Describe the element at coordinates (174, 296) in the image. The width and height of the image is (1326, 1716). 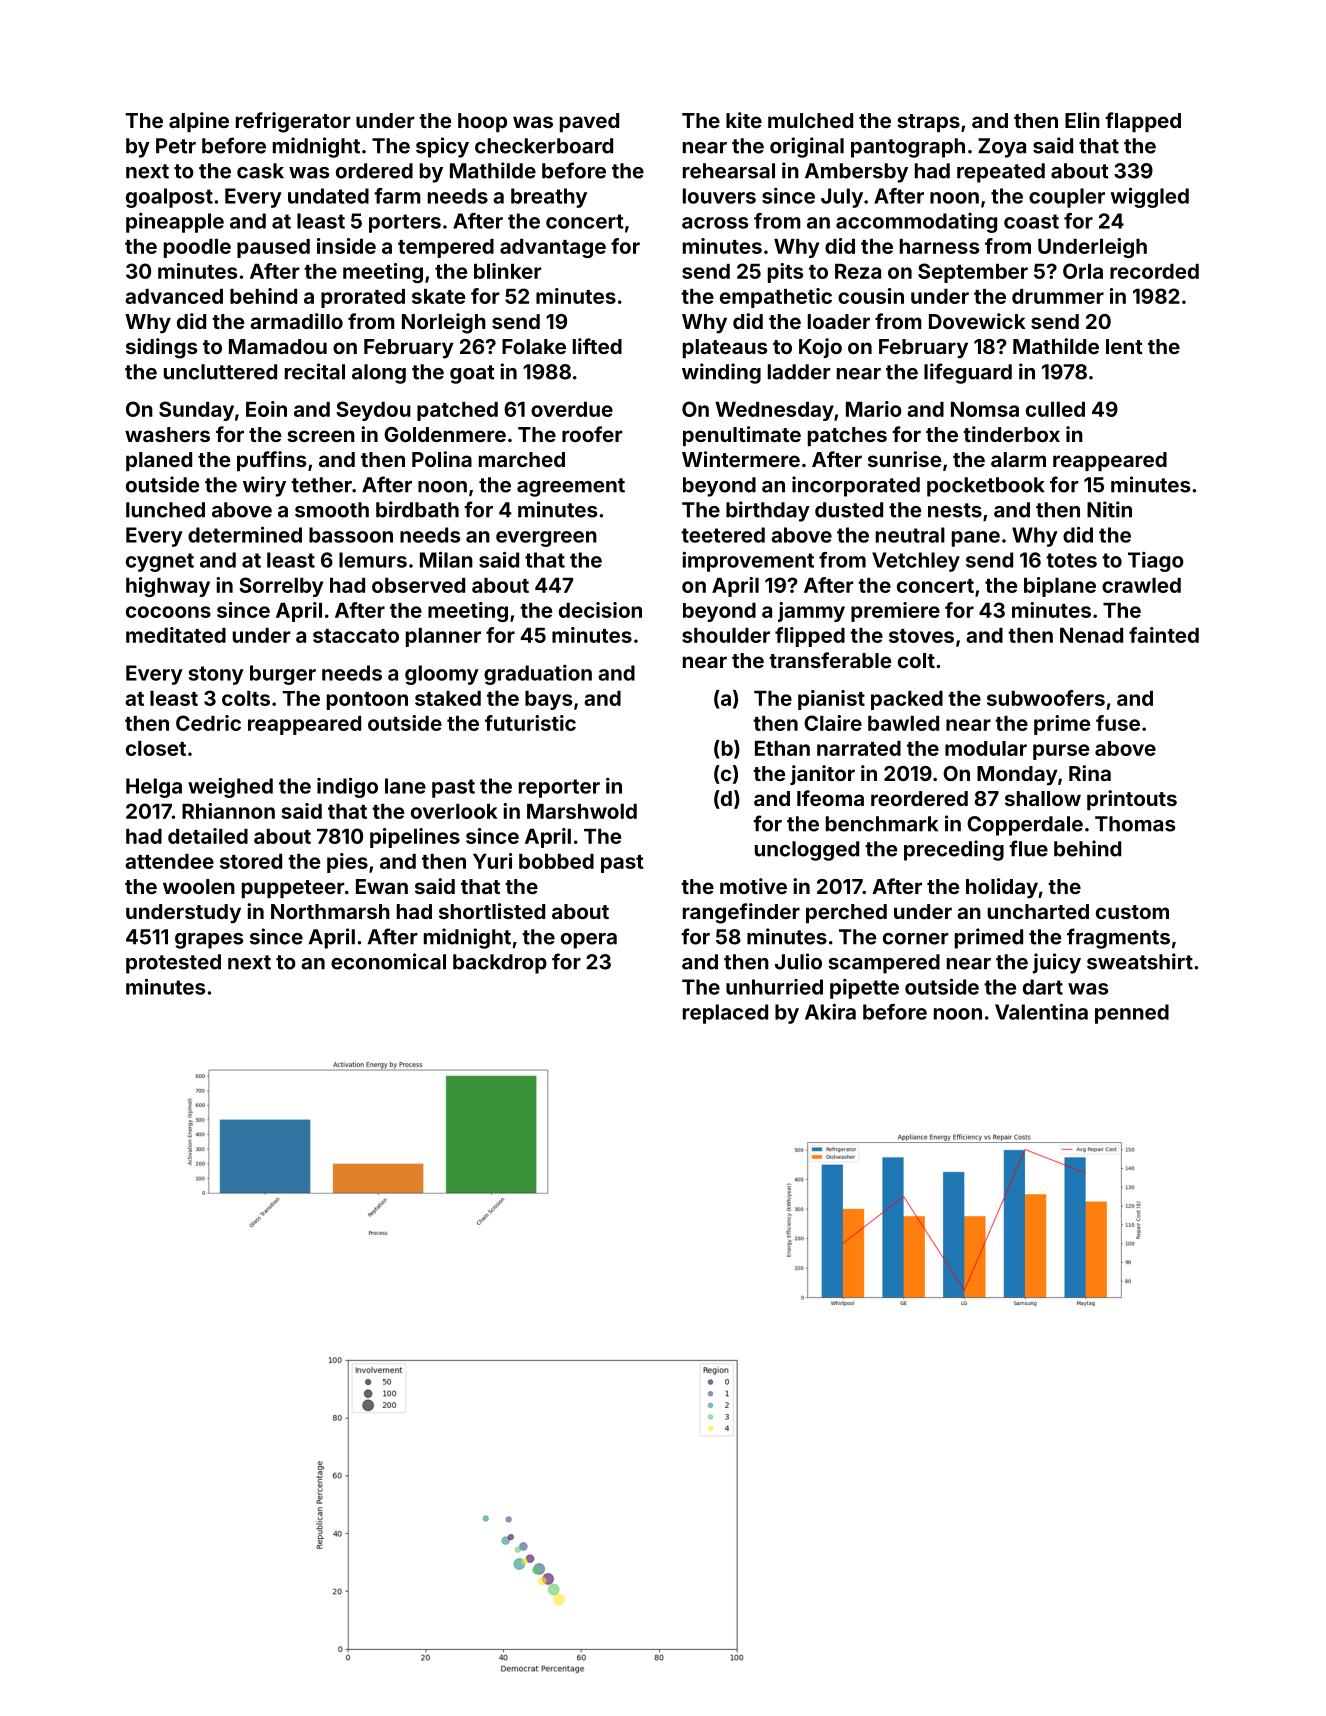
I see `advanced` at that location.
